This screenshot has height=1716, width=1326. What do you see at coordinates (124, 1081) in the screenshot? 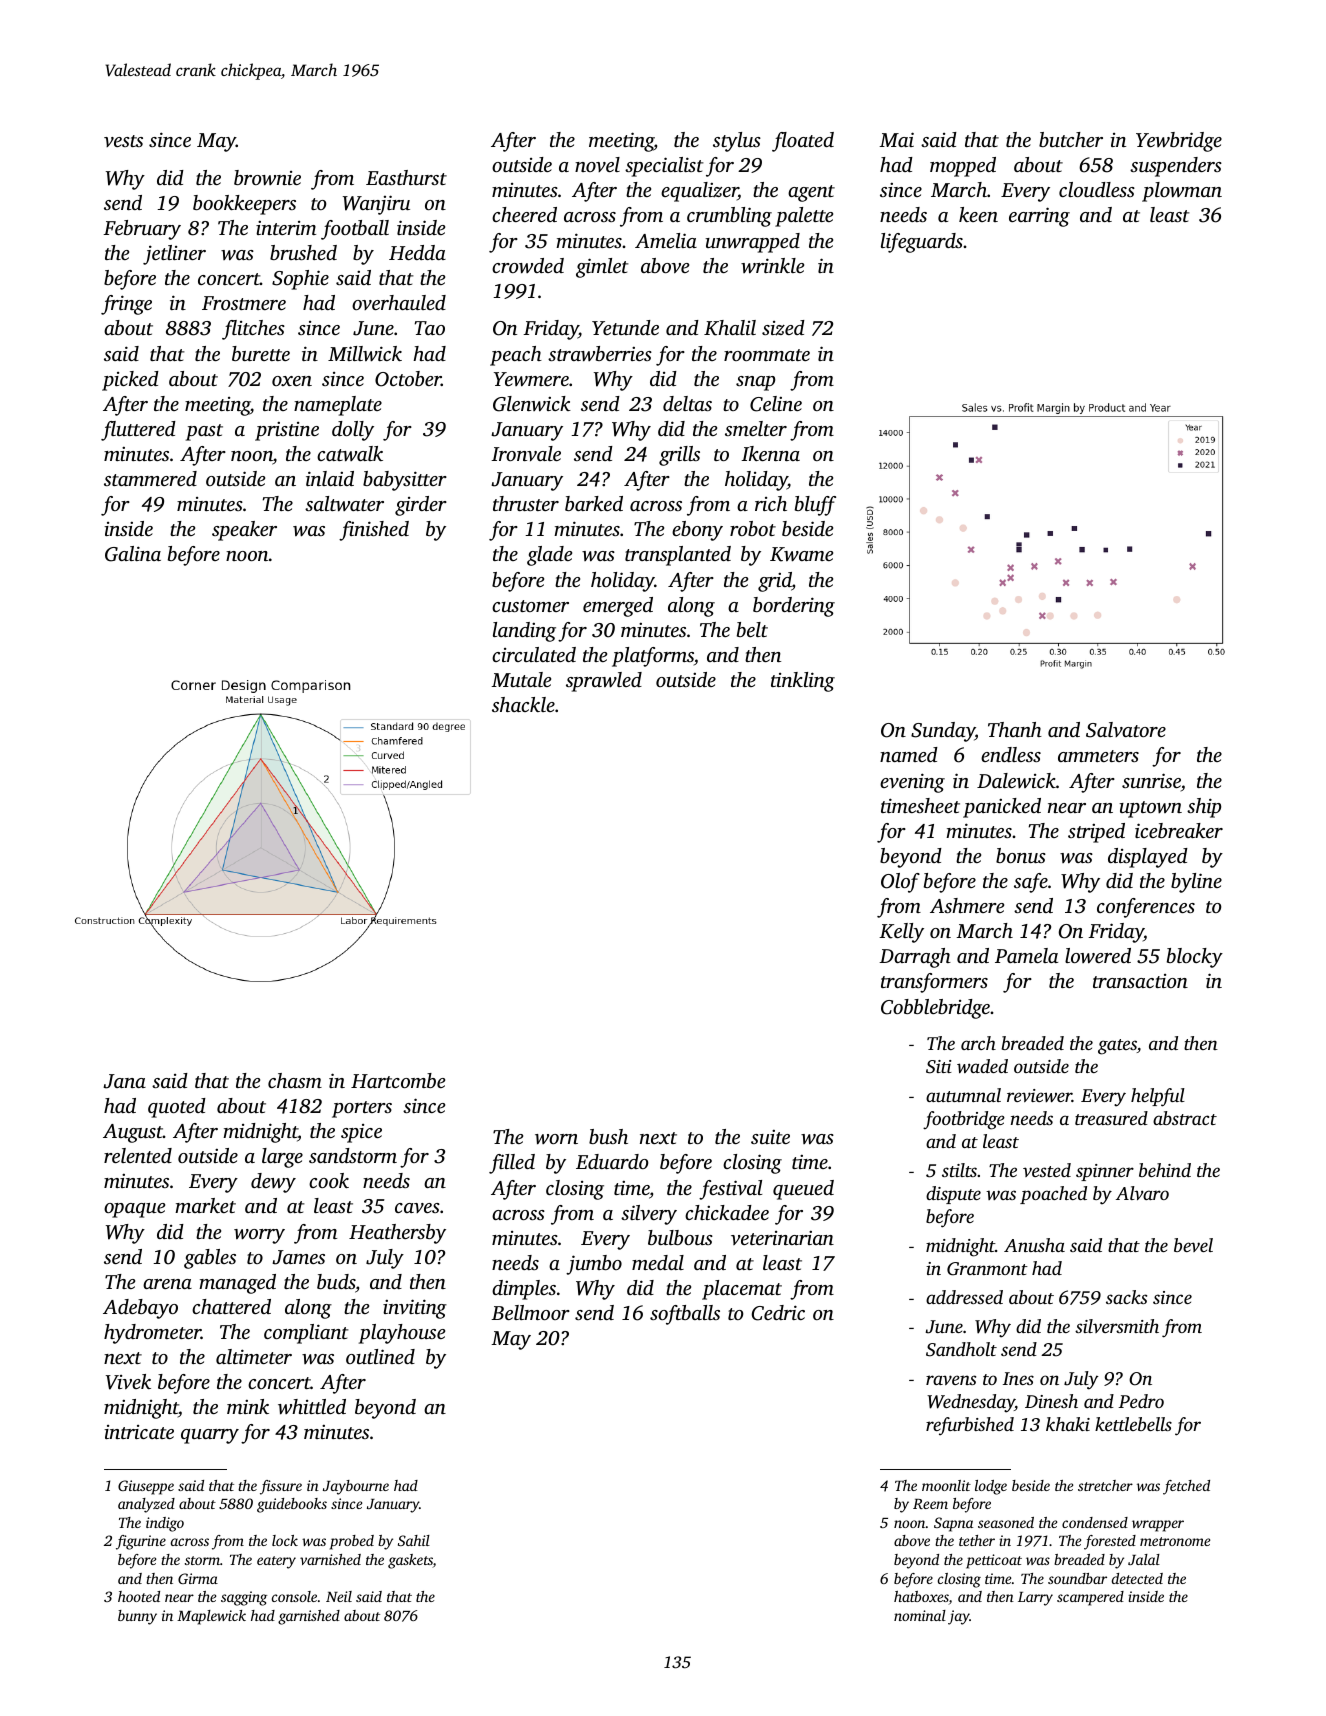
I see `Jana` at bounding box center [124, 1081].
